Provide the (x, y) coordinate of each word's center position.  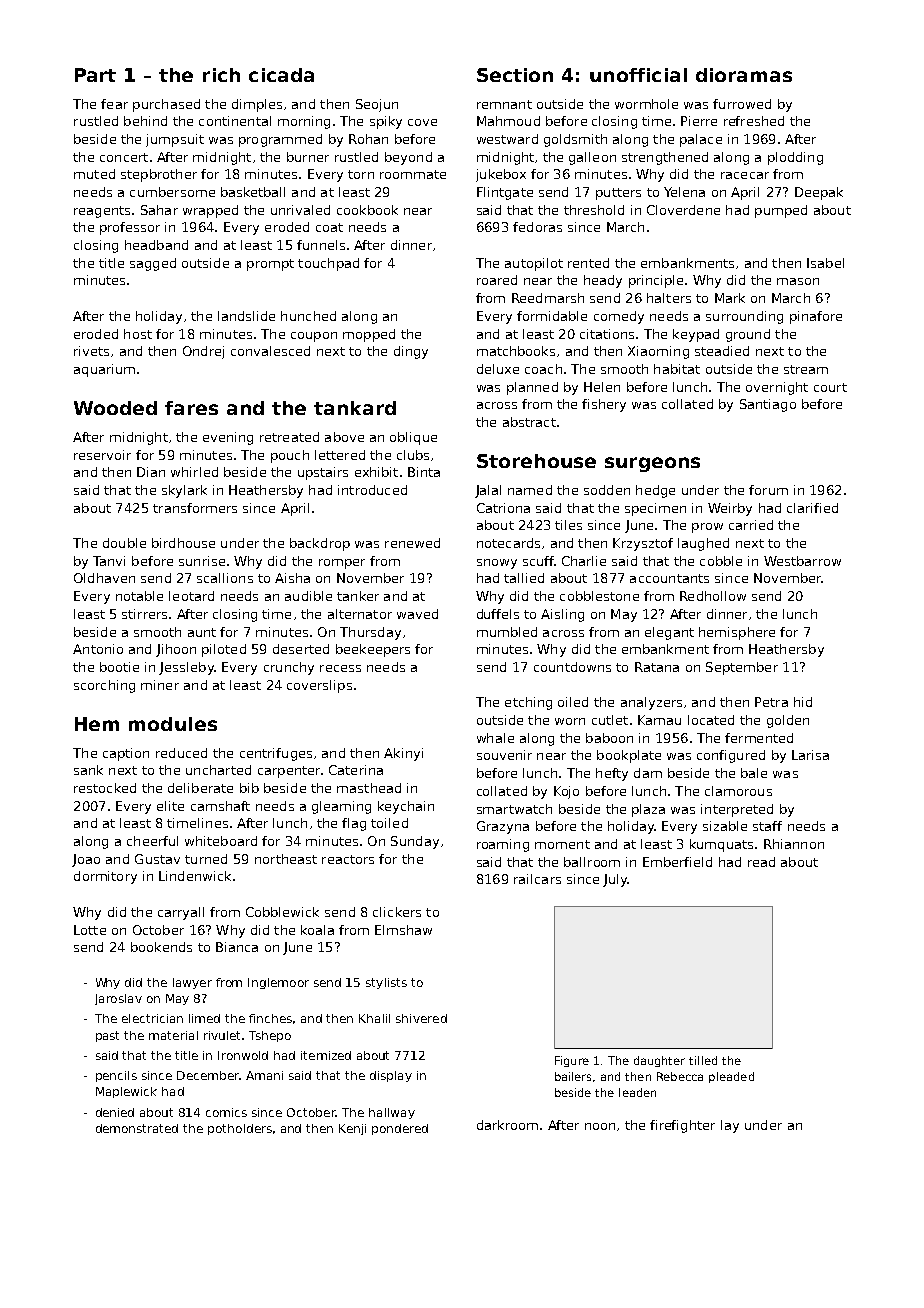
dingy (411, 352)
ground (748, 335)
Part (95, 75)
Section (515, 75)
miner (160, 685)
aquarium (104, 370)
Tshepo (270, 1036)
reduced (181, 753)
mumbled (507, 632)
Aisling (562, 615)
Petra (771, 702)
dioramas (744, 75)
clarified (812, 508)
